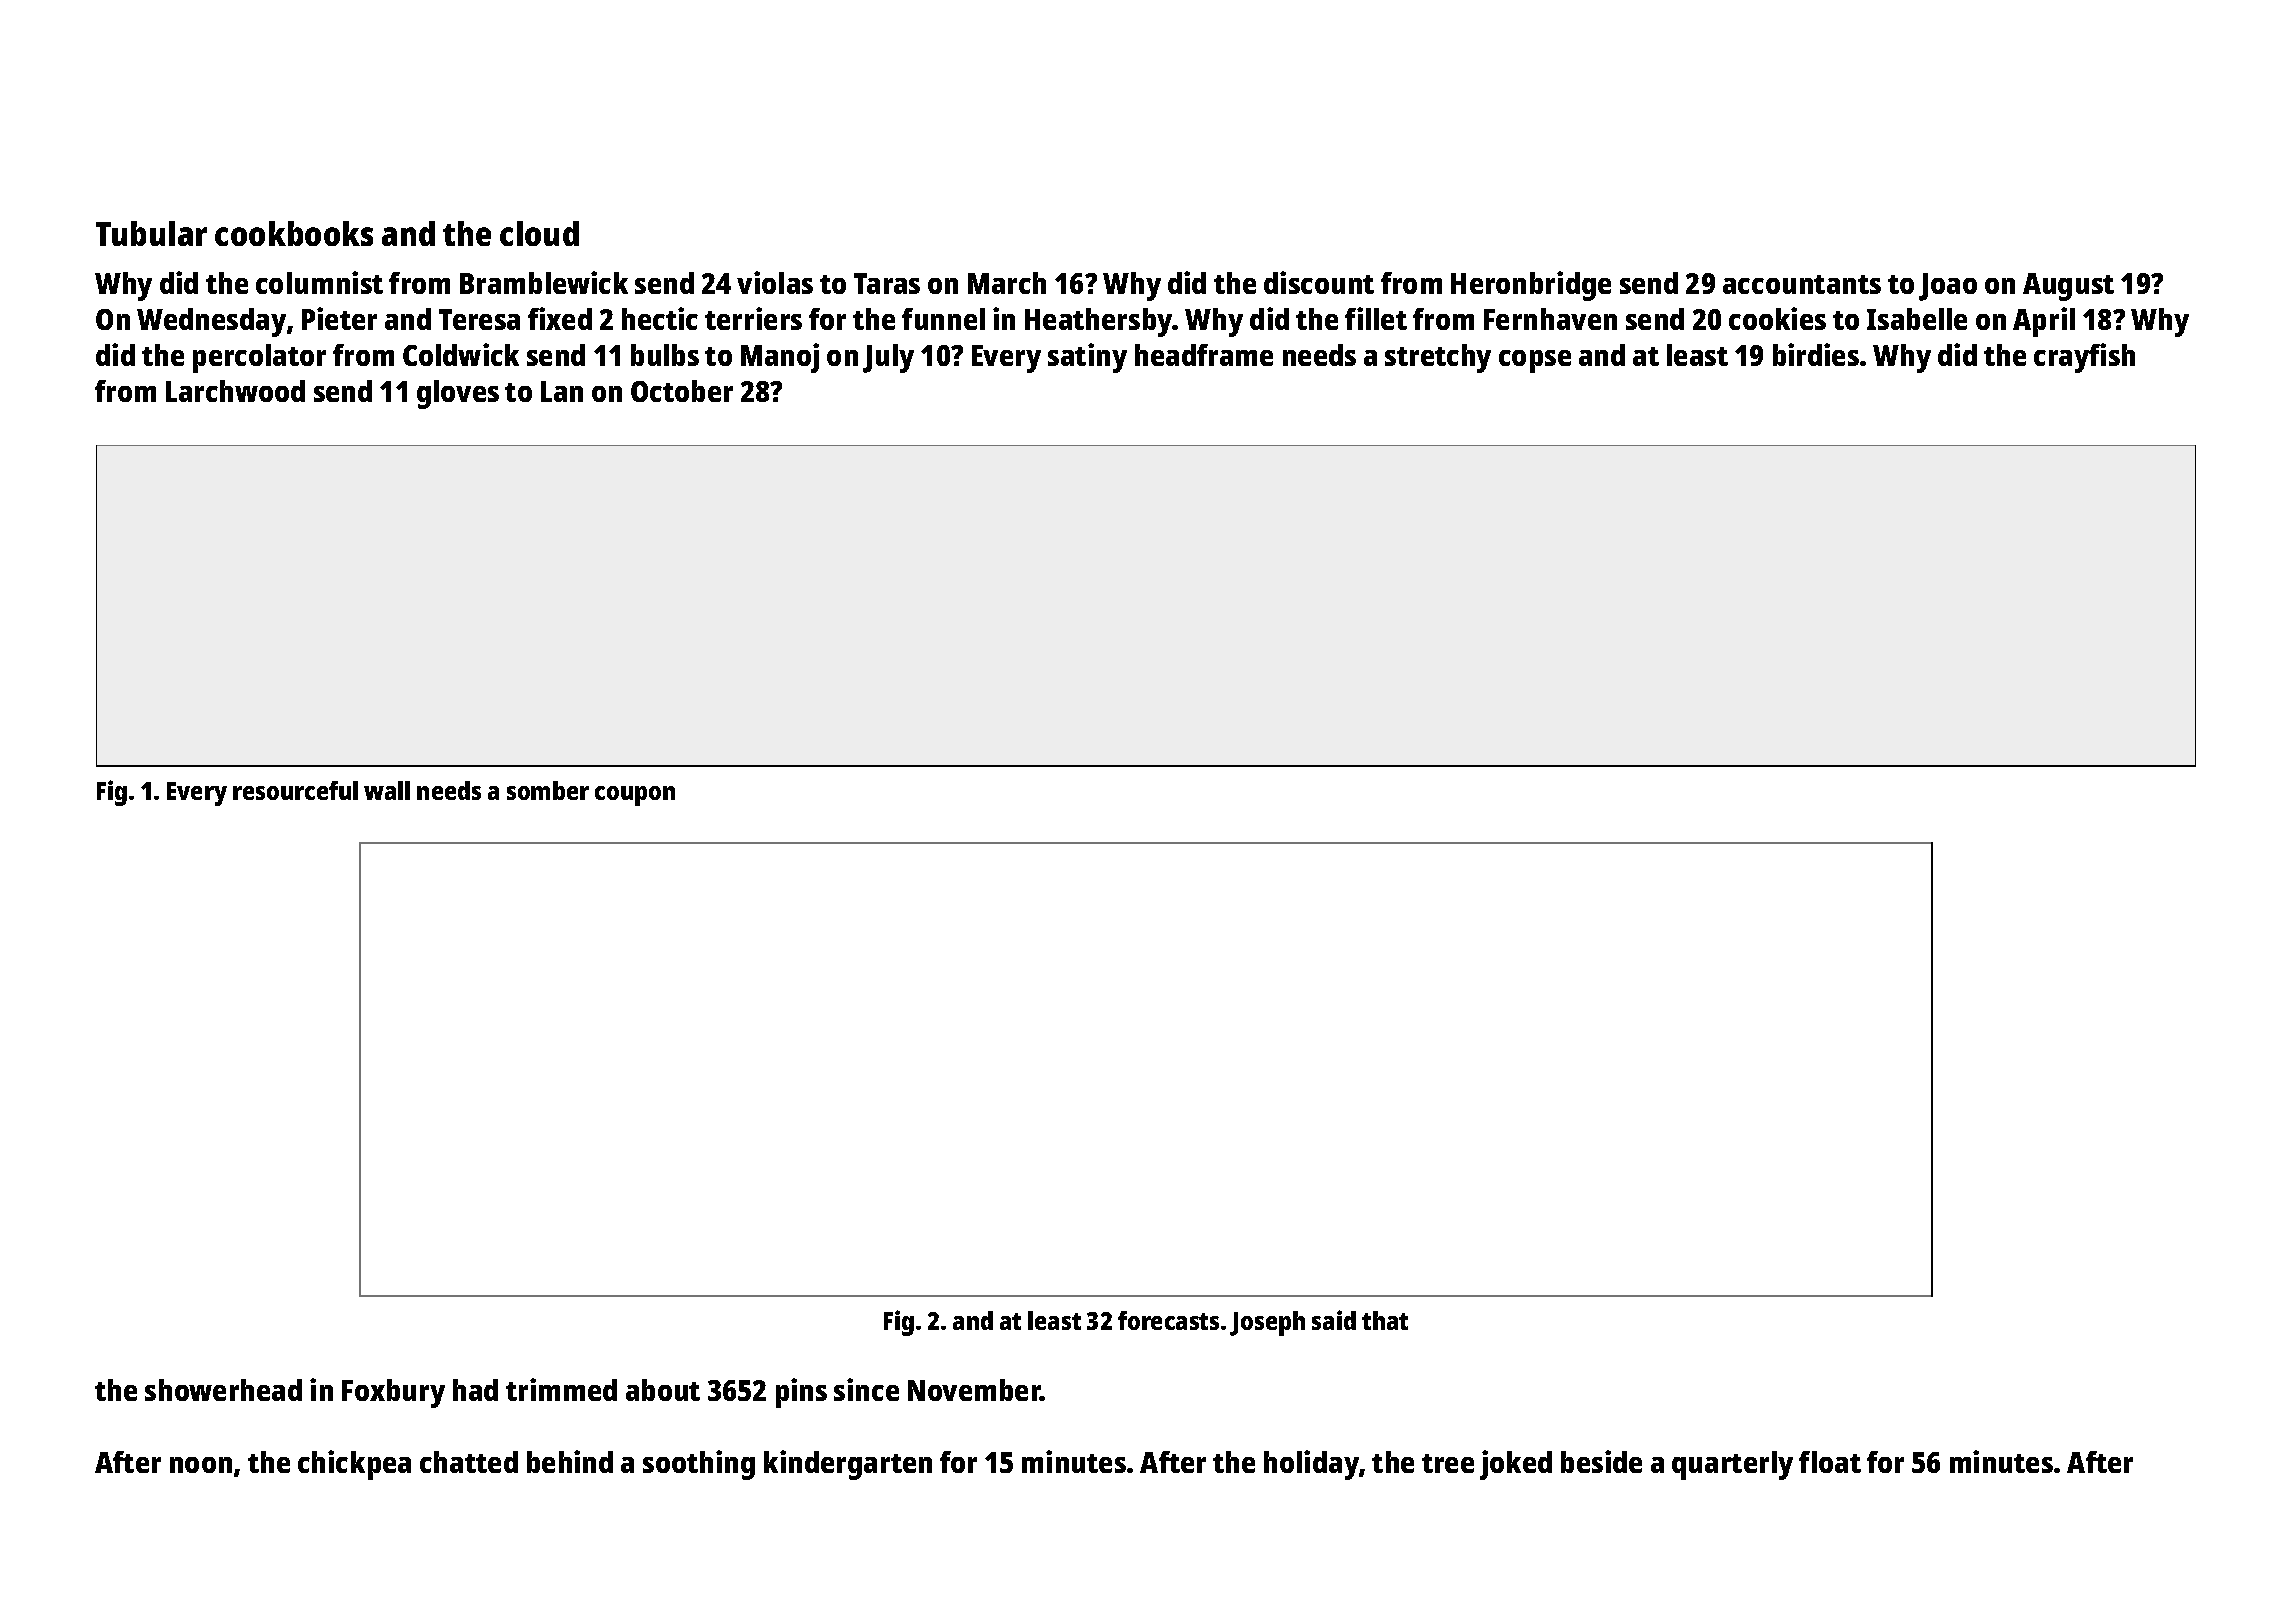  I want to click on November, so click(974, 1390).
